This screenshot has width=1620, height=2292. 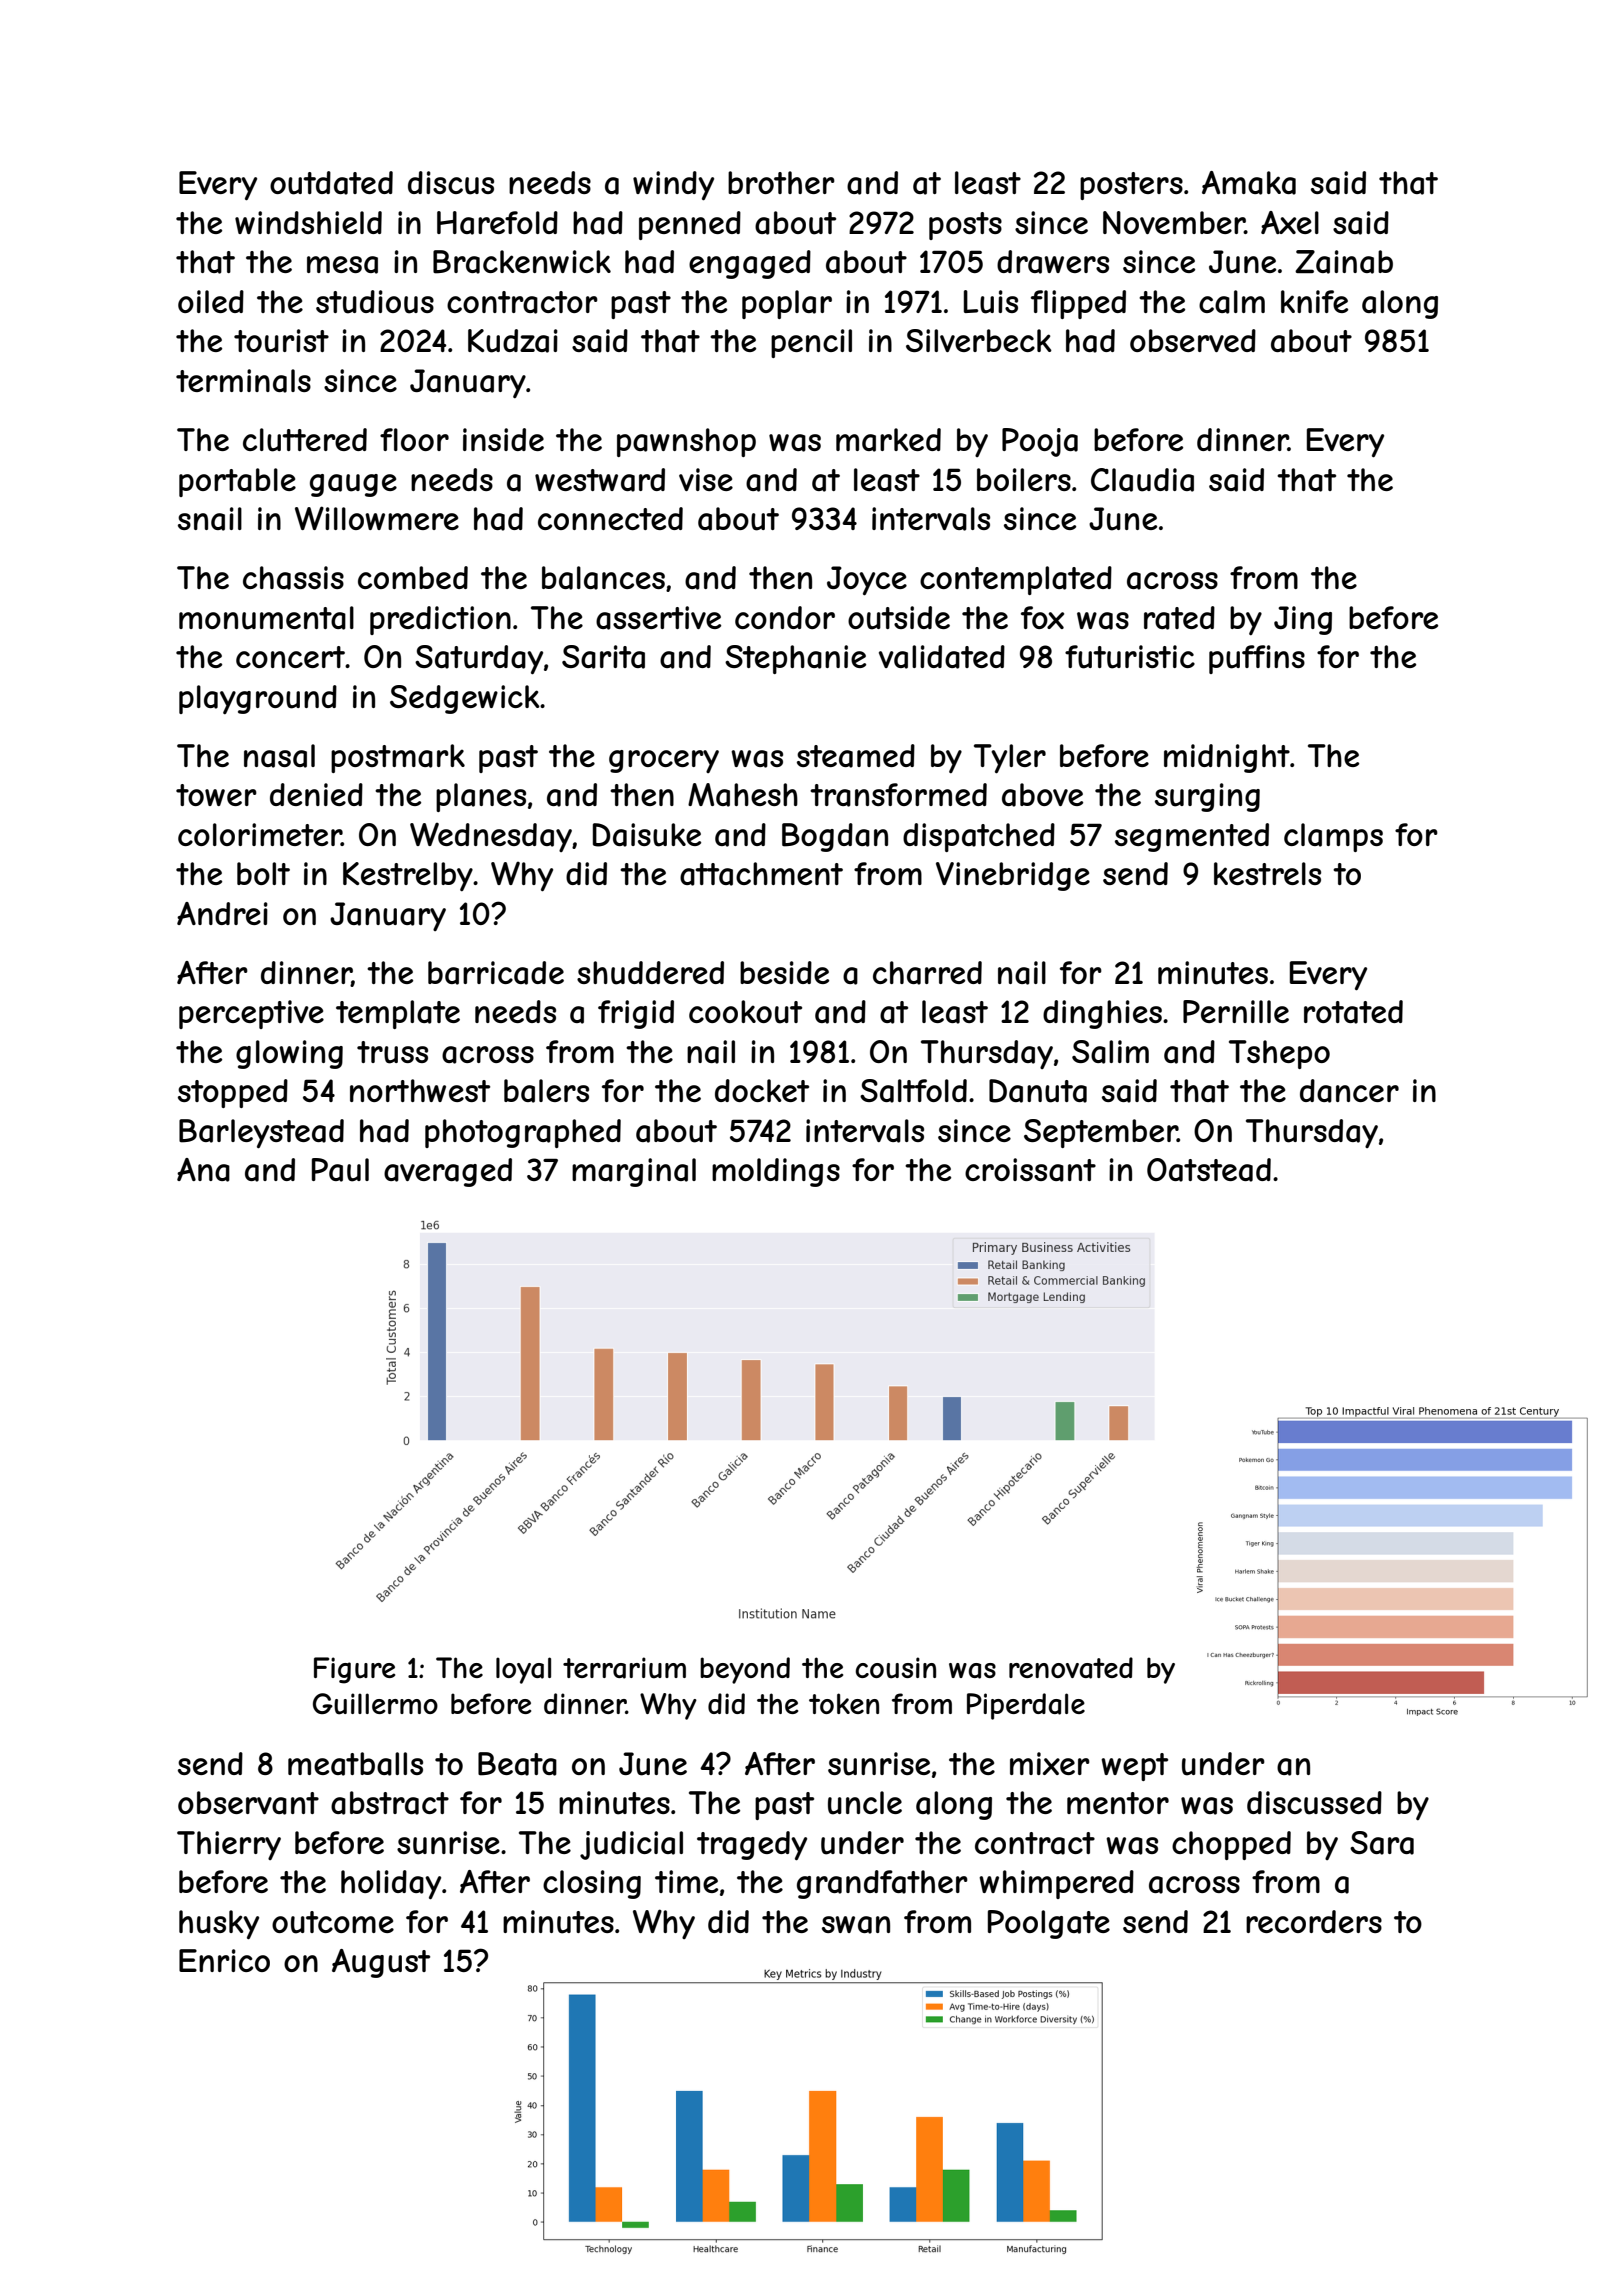 I want to click on moldings, so click(x=776, y=1172).
